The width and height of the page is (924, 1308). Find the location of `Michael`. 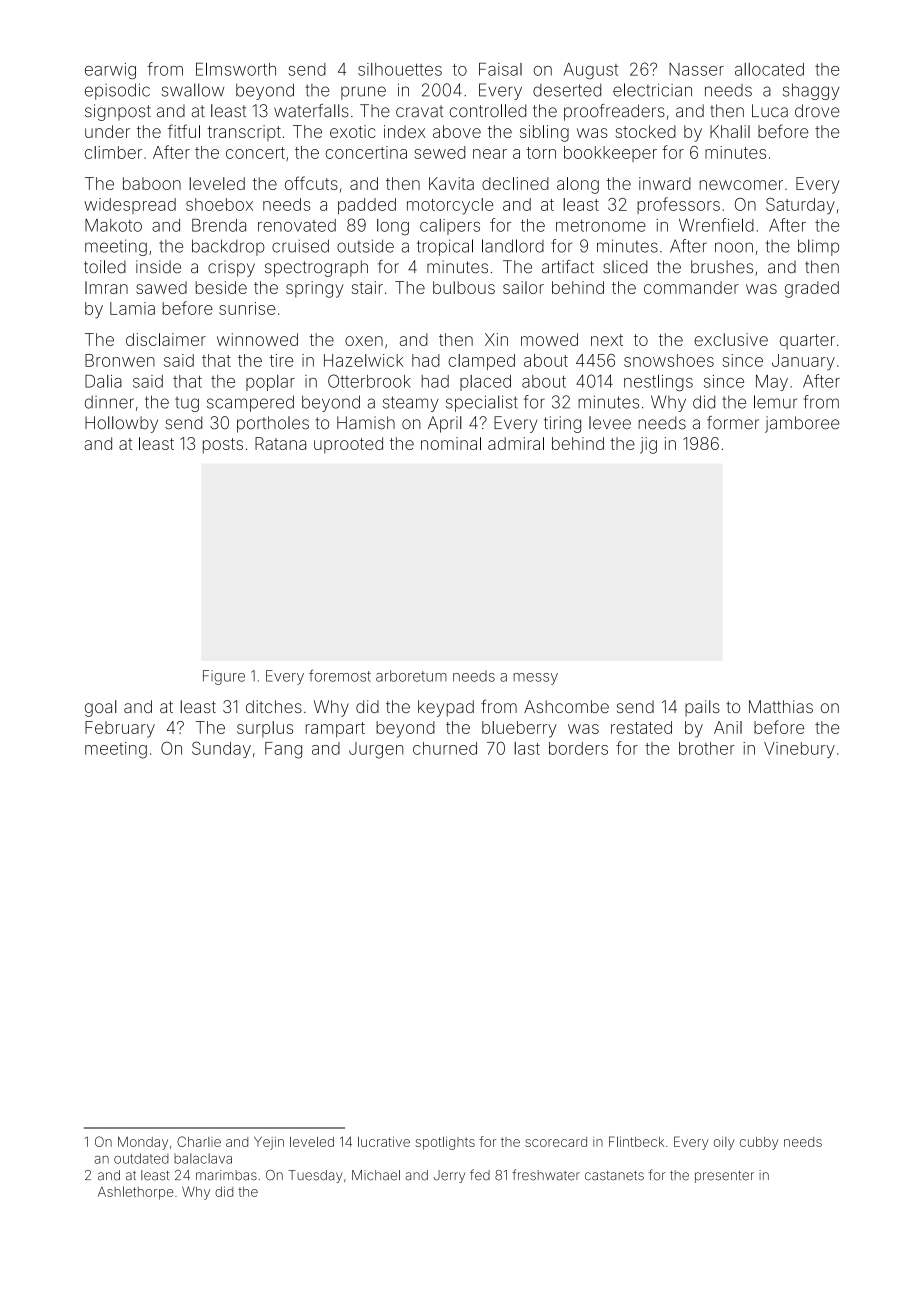

Michael is located at coordinates (376, 1175).
